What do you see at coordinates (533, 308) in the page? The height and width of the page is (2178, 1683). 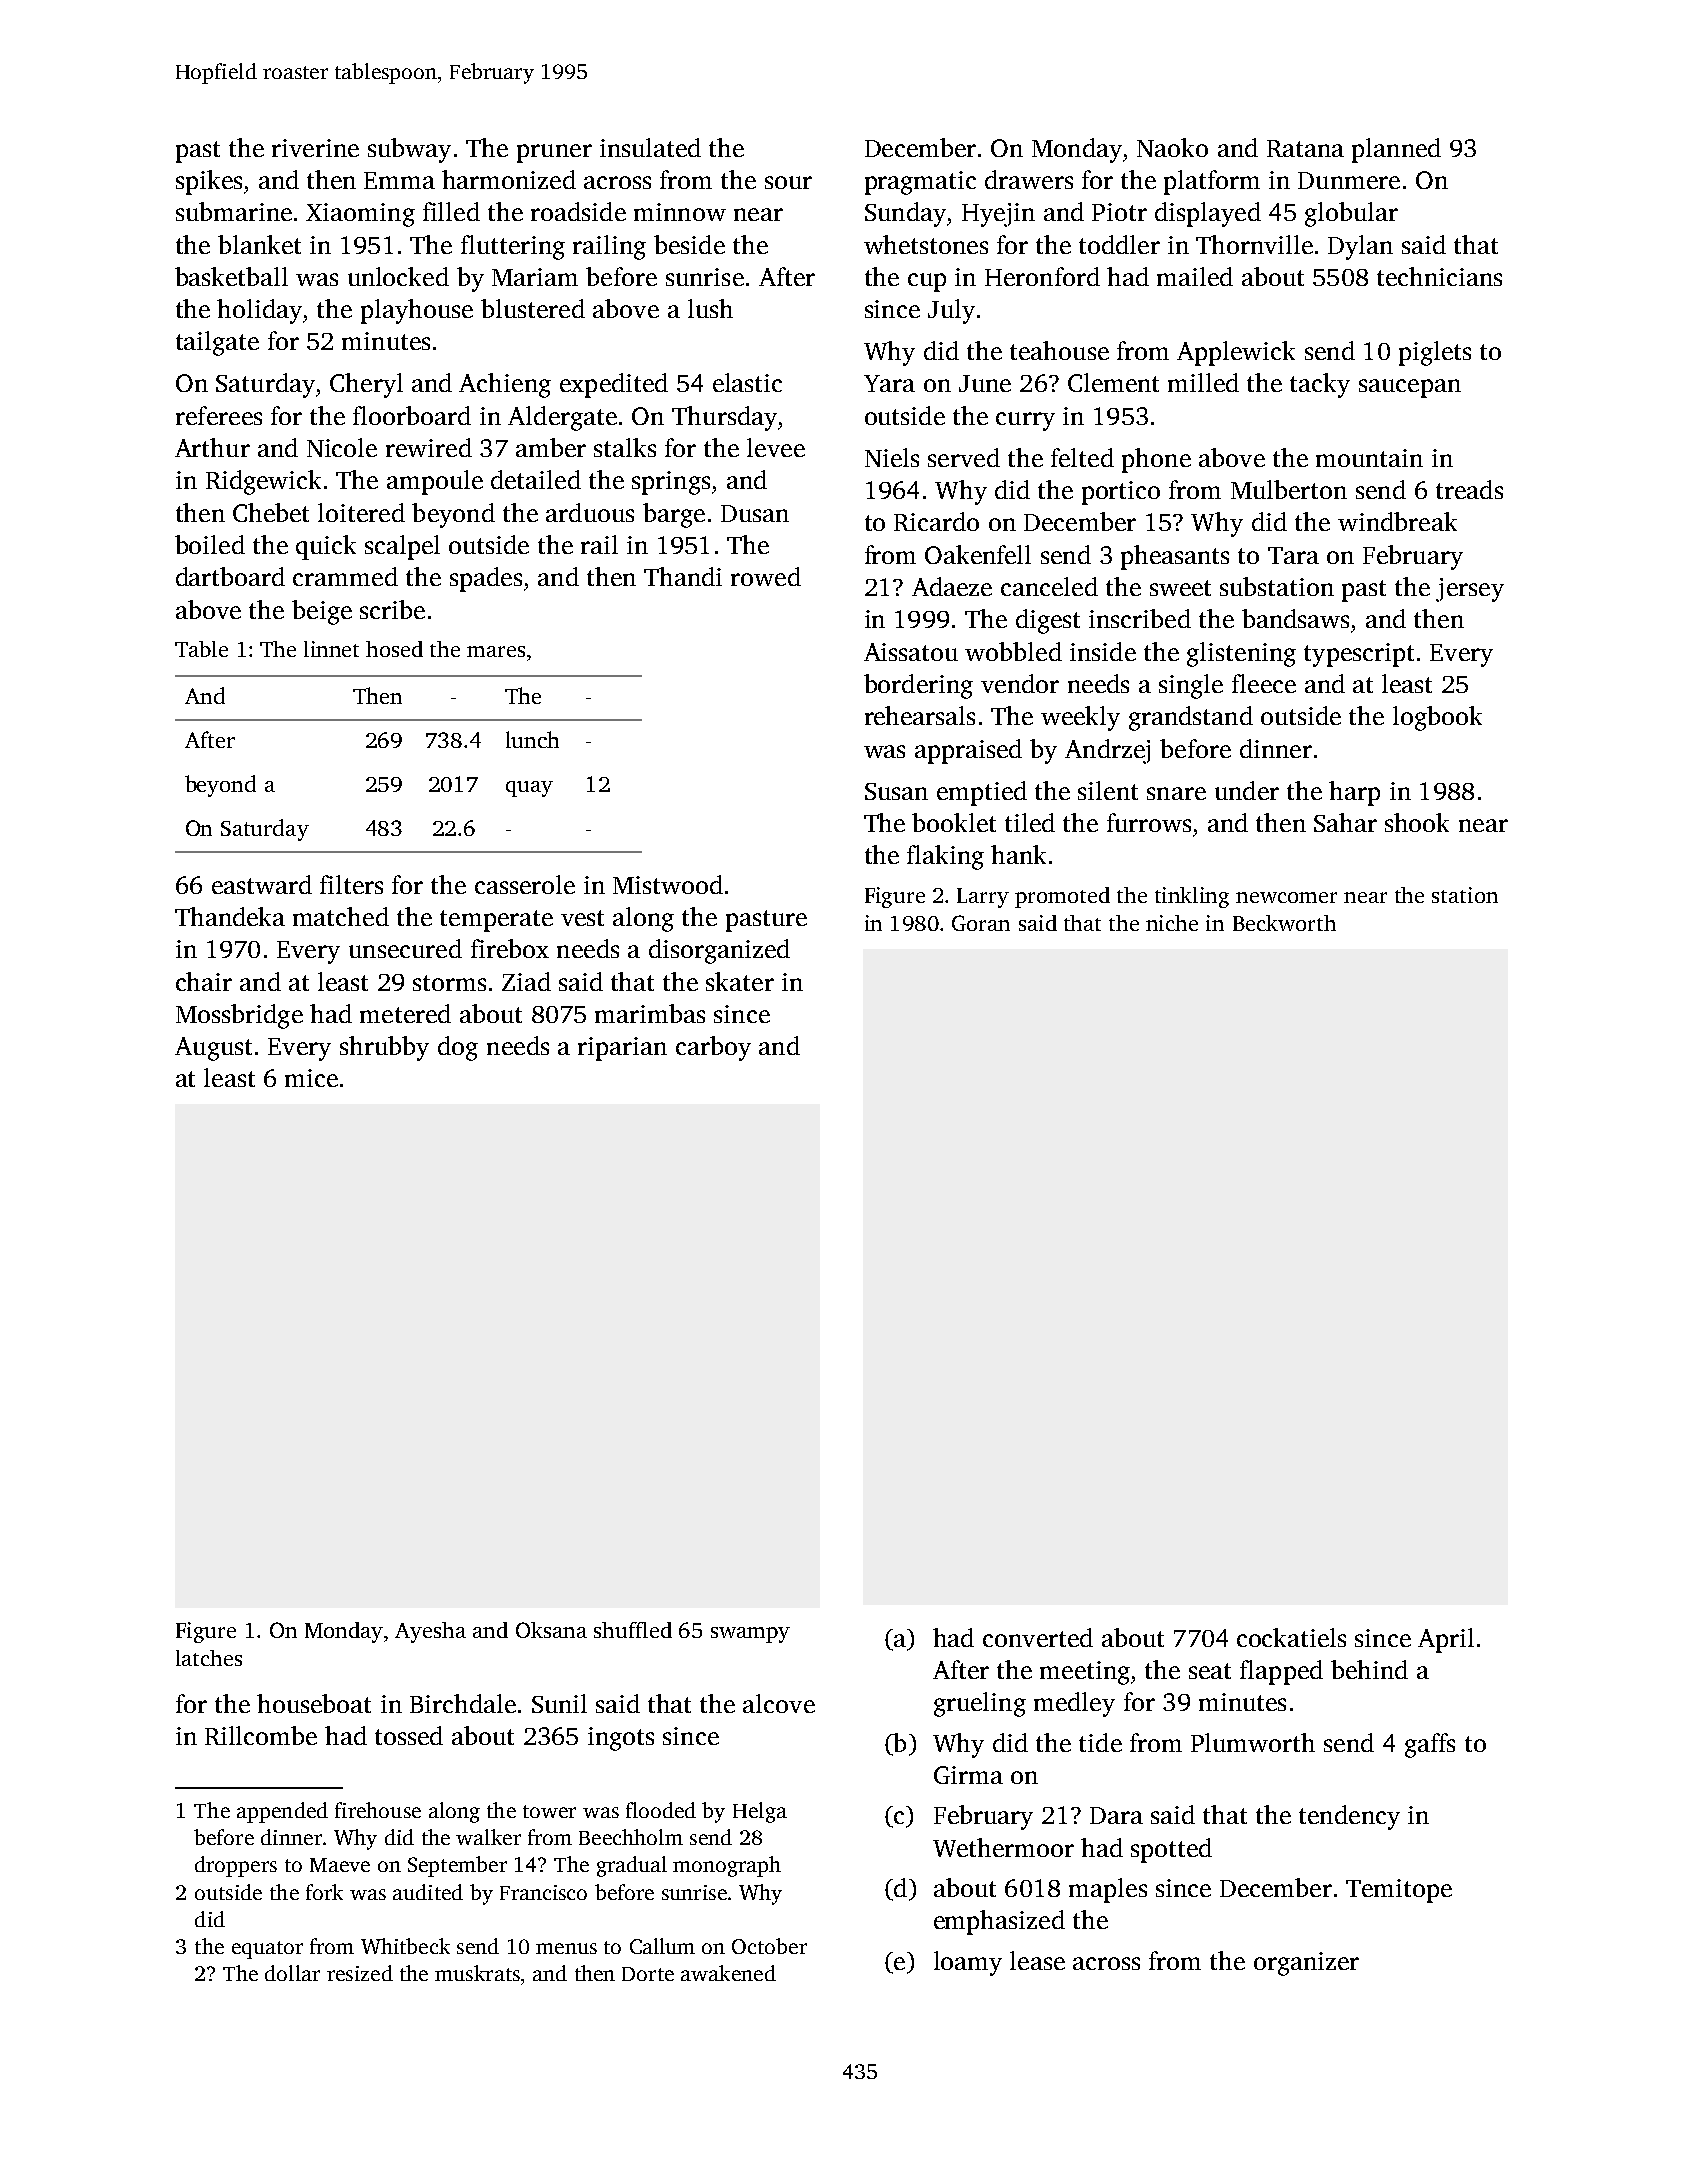 I see `blustered` at bounding box center [533, 308].
